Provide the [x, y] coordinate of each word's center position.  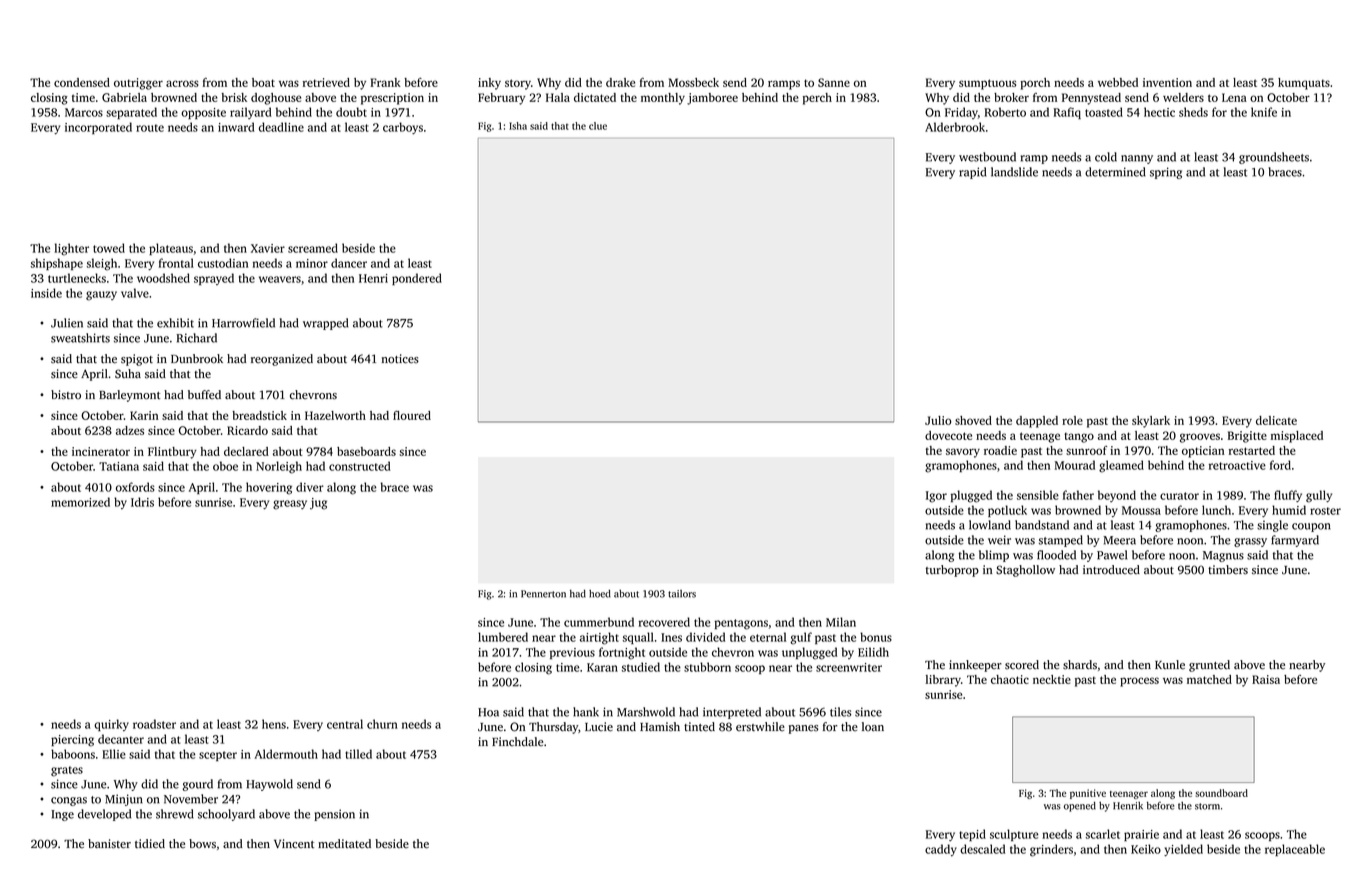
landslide [1014, 172]
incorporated [98, 128]
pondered [417, 279]
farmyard [1295, 541]
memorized [80, 502]
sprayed [214, 279]
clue [598, 126]
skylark [1151, 422]
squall [638, 638]
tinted [699, 727]
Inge [62, 815]
